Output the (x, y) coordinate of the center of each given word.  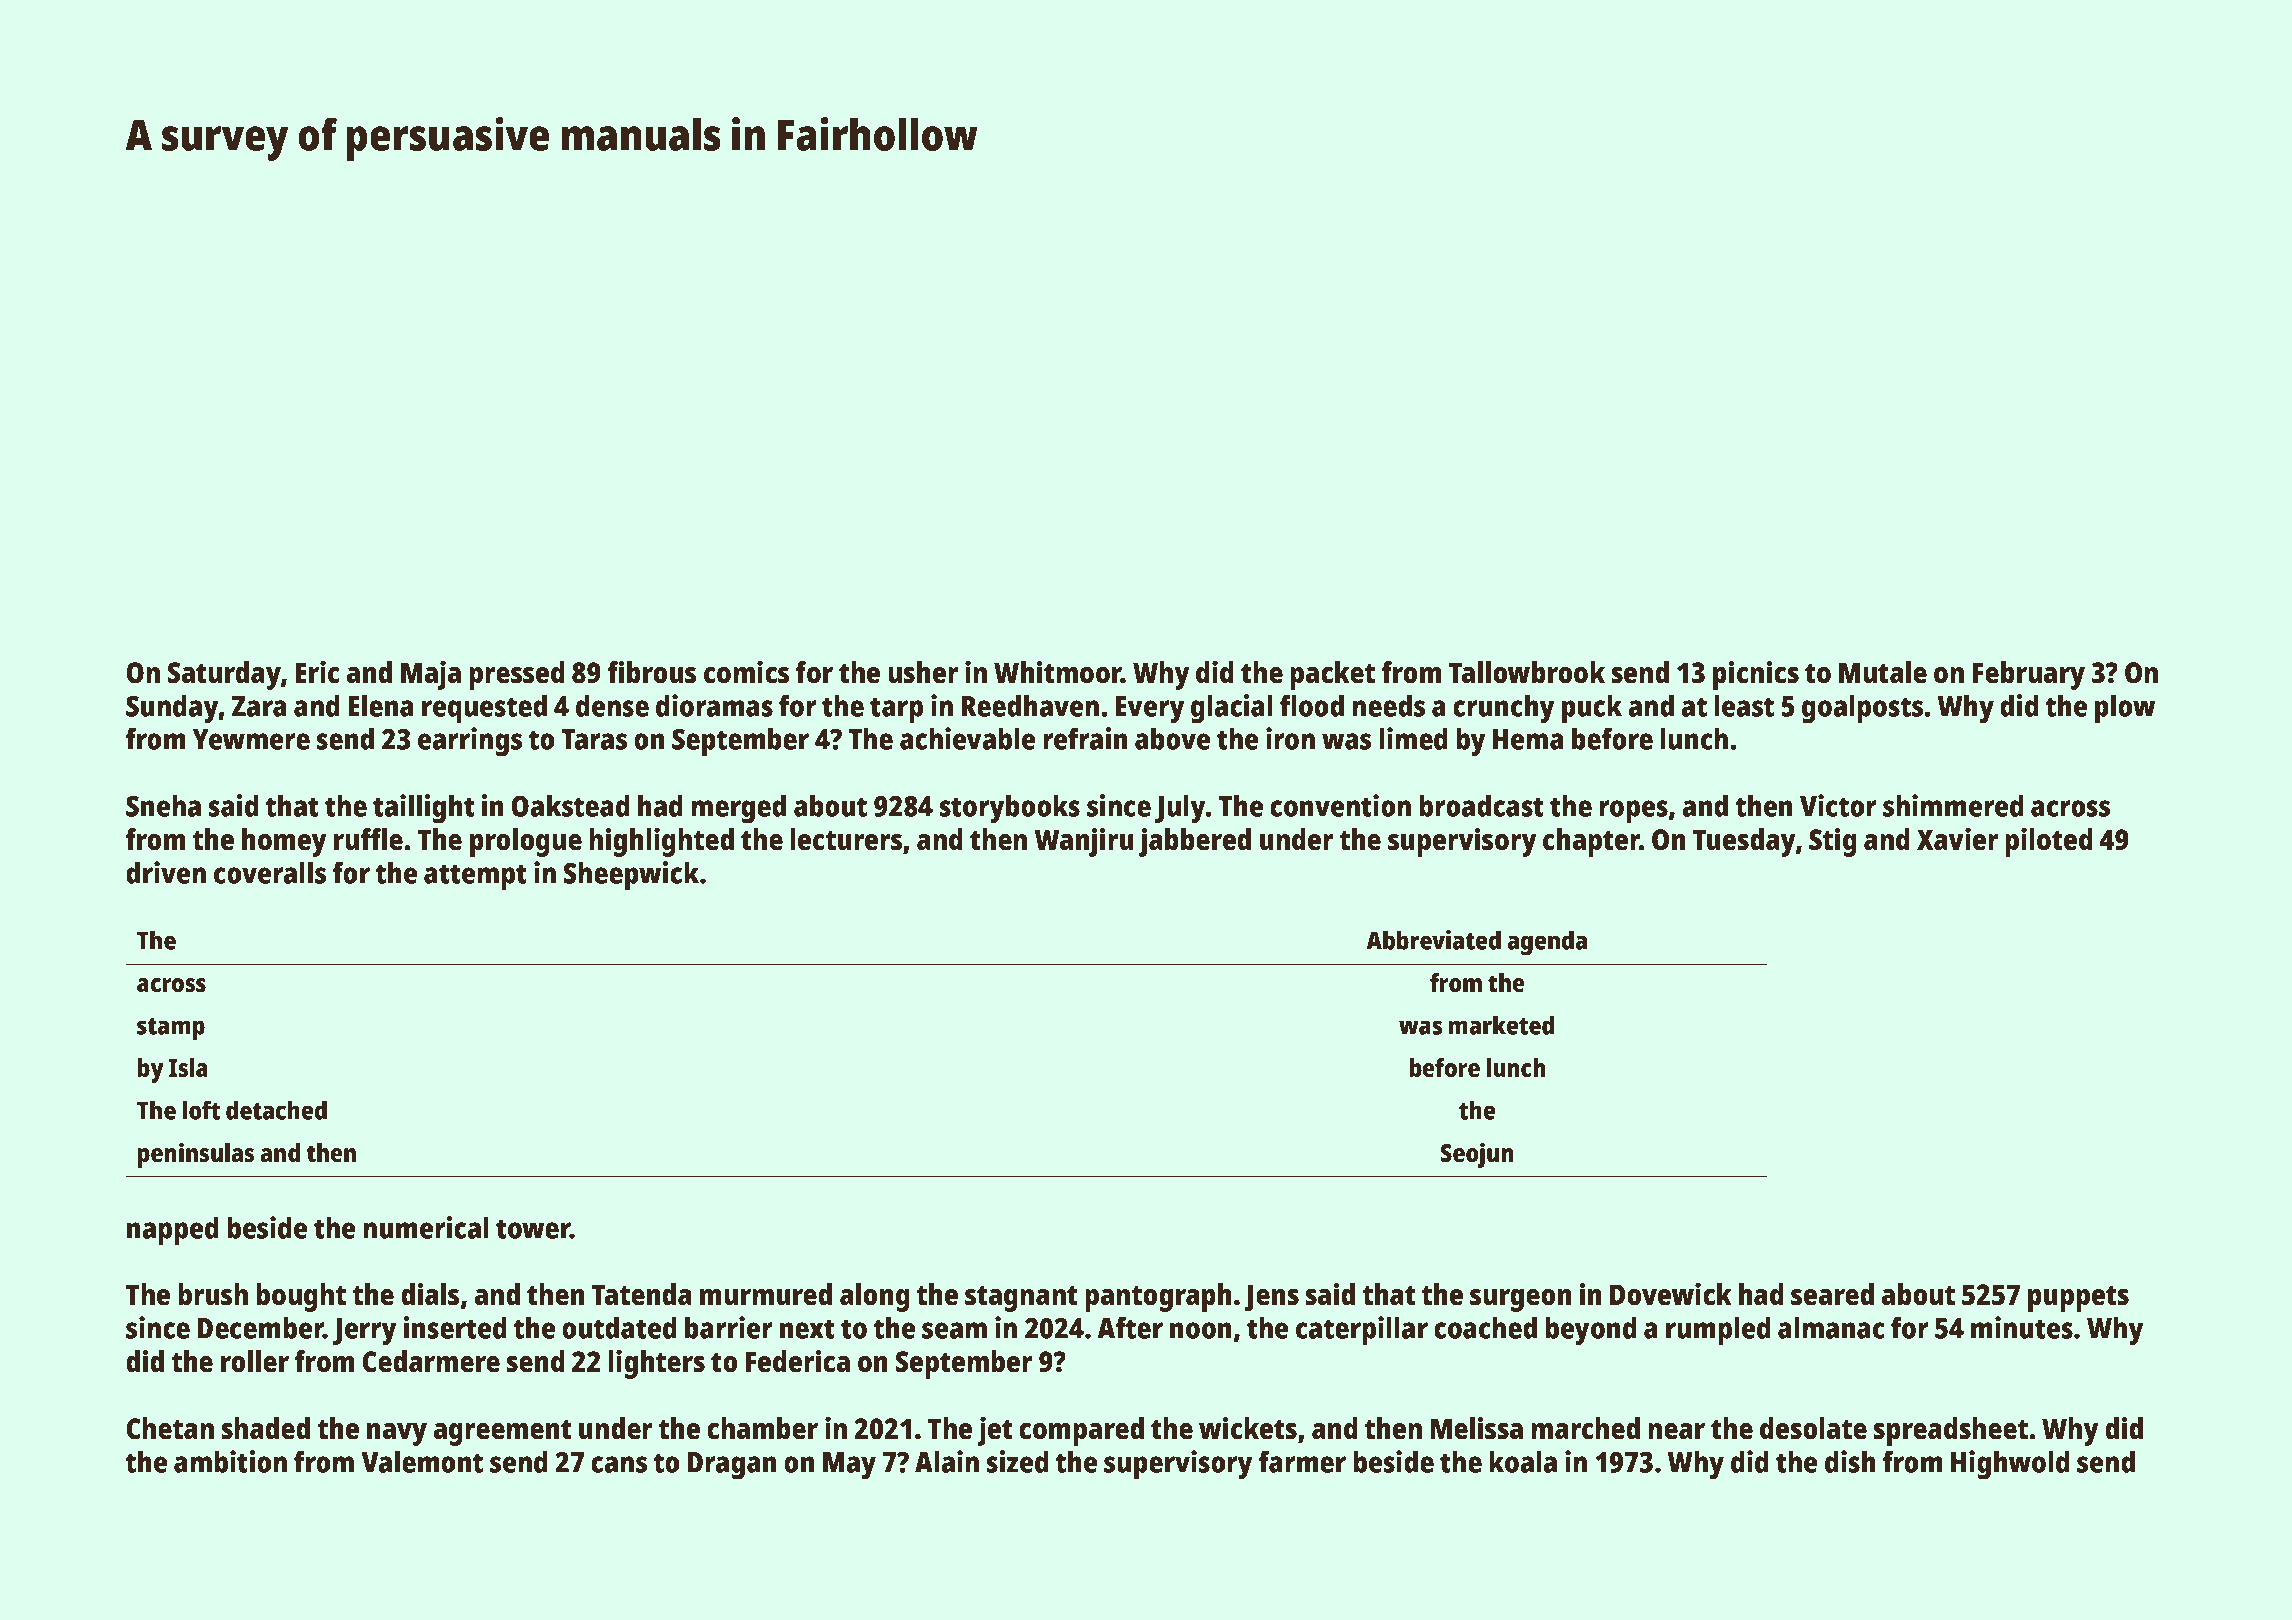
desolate (1813, 1428)
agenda (1547, 943)
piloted (2049, 842)
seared (1832, 1294)
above (1172, 739)
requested (484, 709)
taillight (424, 809)
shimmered (1953, 805)
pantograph (1158, 1297)
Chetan (170, 1428)
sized (1018, 1461)
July (1180, 809)
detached (276, 1110)
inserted (455, 1327)
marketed (1501, 1025)
